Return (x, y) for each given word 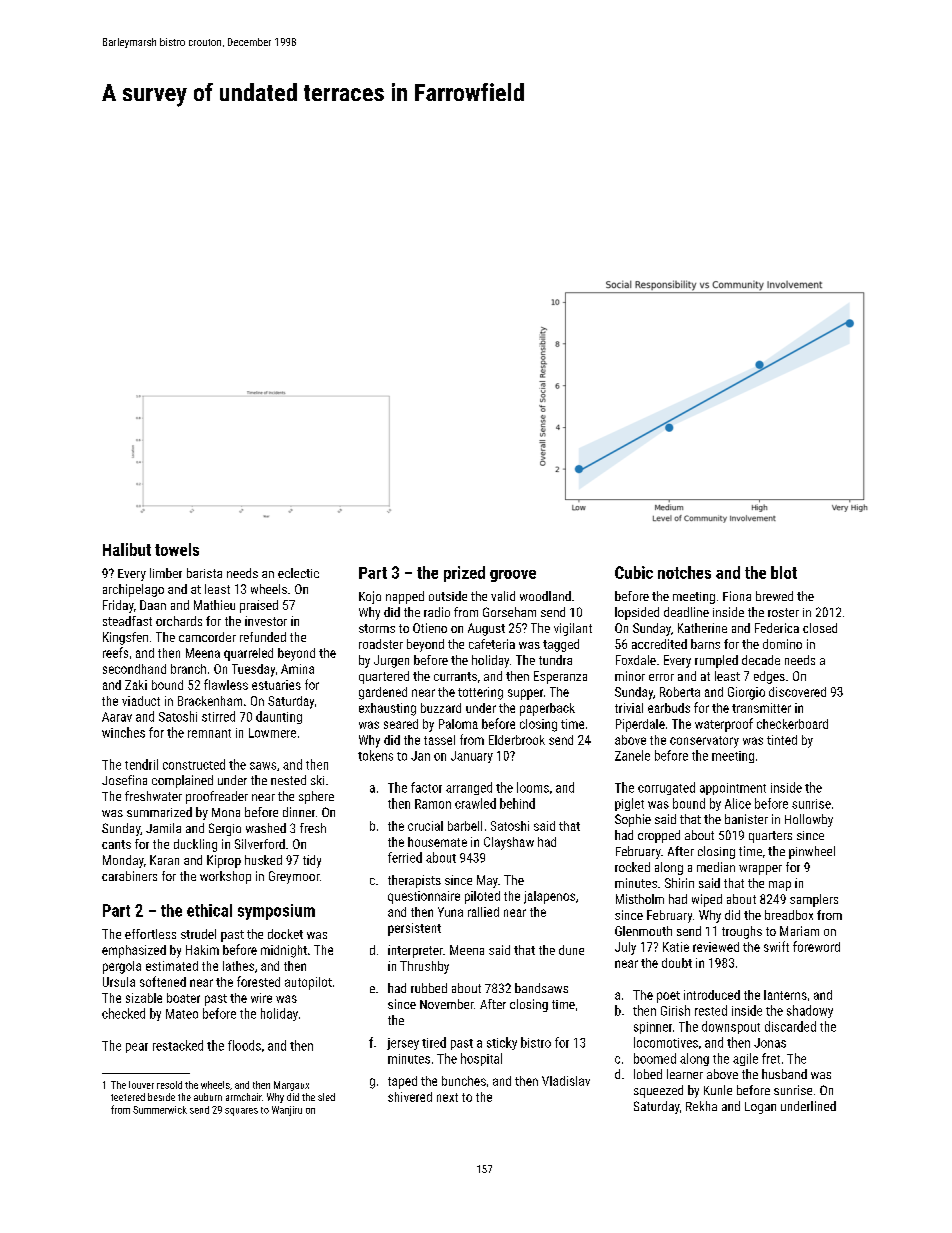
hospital (481, 1059)
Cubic (634, 572)
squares (241, 1112)
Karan (164, 860)
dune (571, 950)
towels (177, 549)
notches (684, 572)
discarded (790, 1026)
